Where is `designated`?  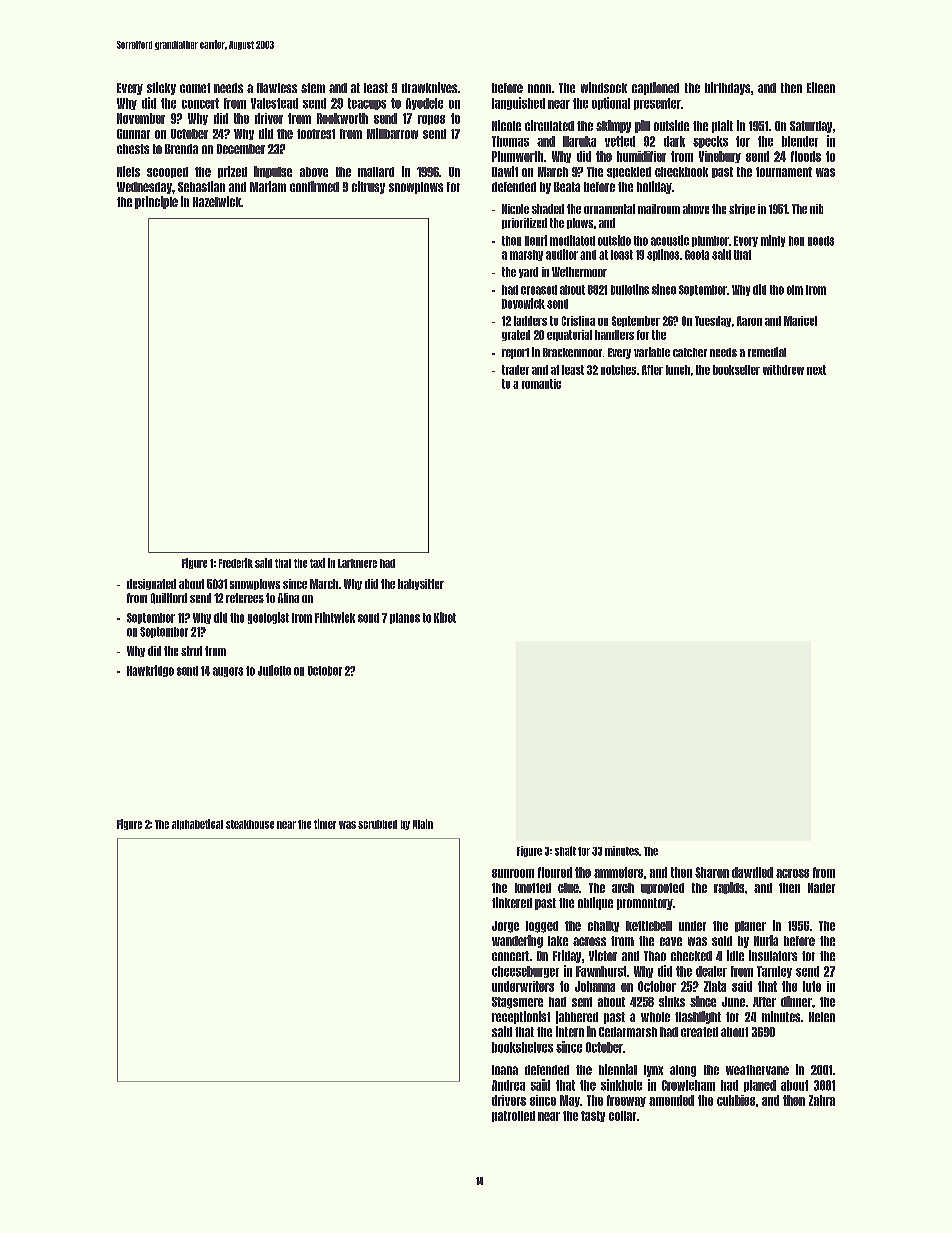
designated is located at coordinates (151, 584).
